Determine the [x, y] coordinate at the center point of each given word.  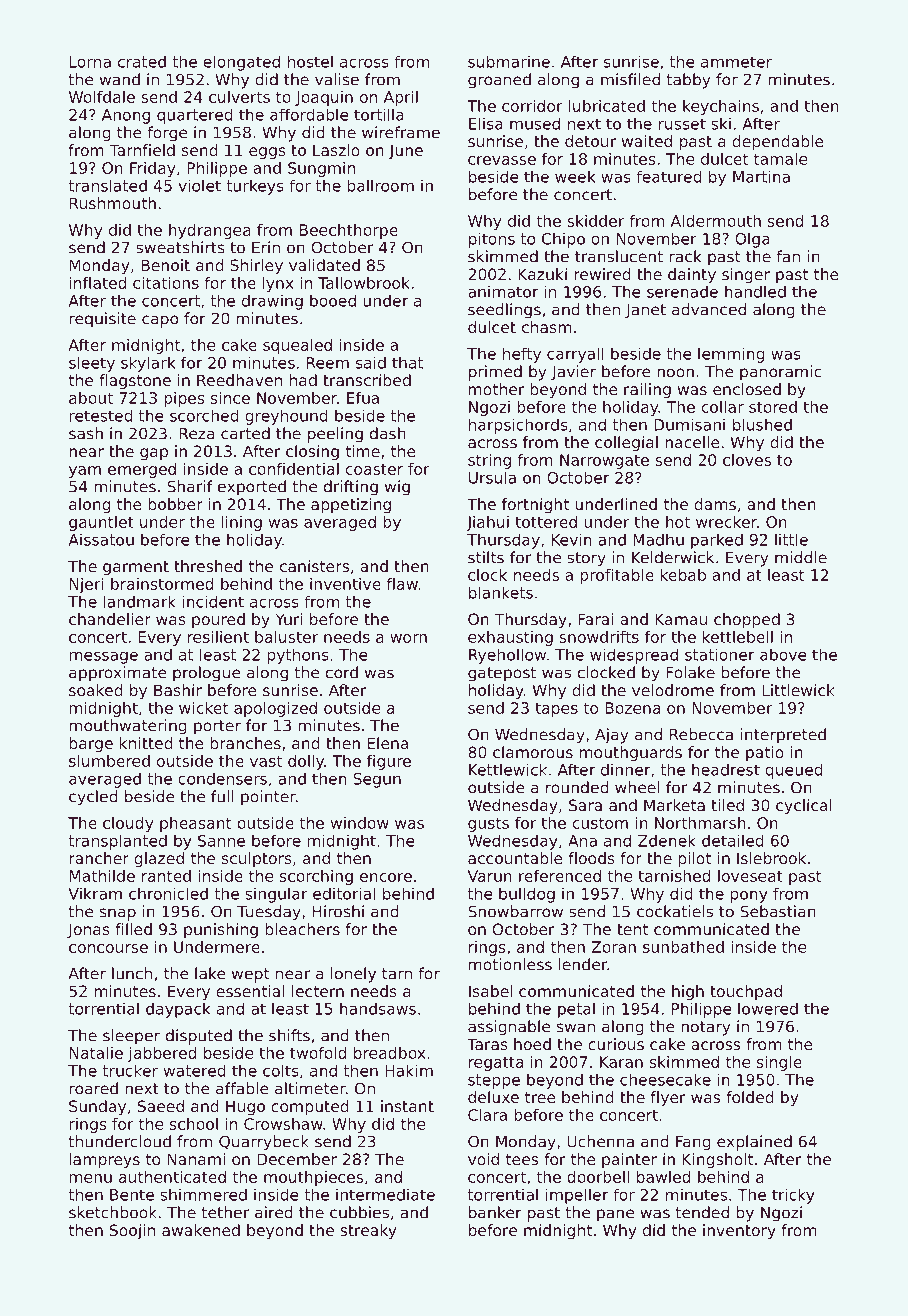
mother [497, 389]
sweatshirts [180, 247]
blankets [501, 592]
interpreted [783, 736]
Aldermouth [716, 221]
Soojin [132, 1231]
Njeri [87, 585]
